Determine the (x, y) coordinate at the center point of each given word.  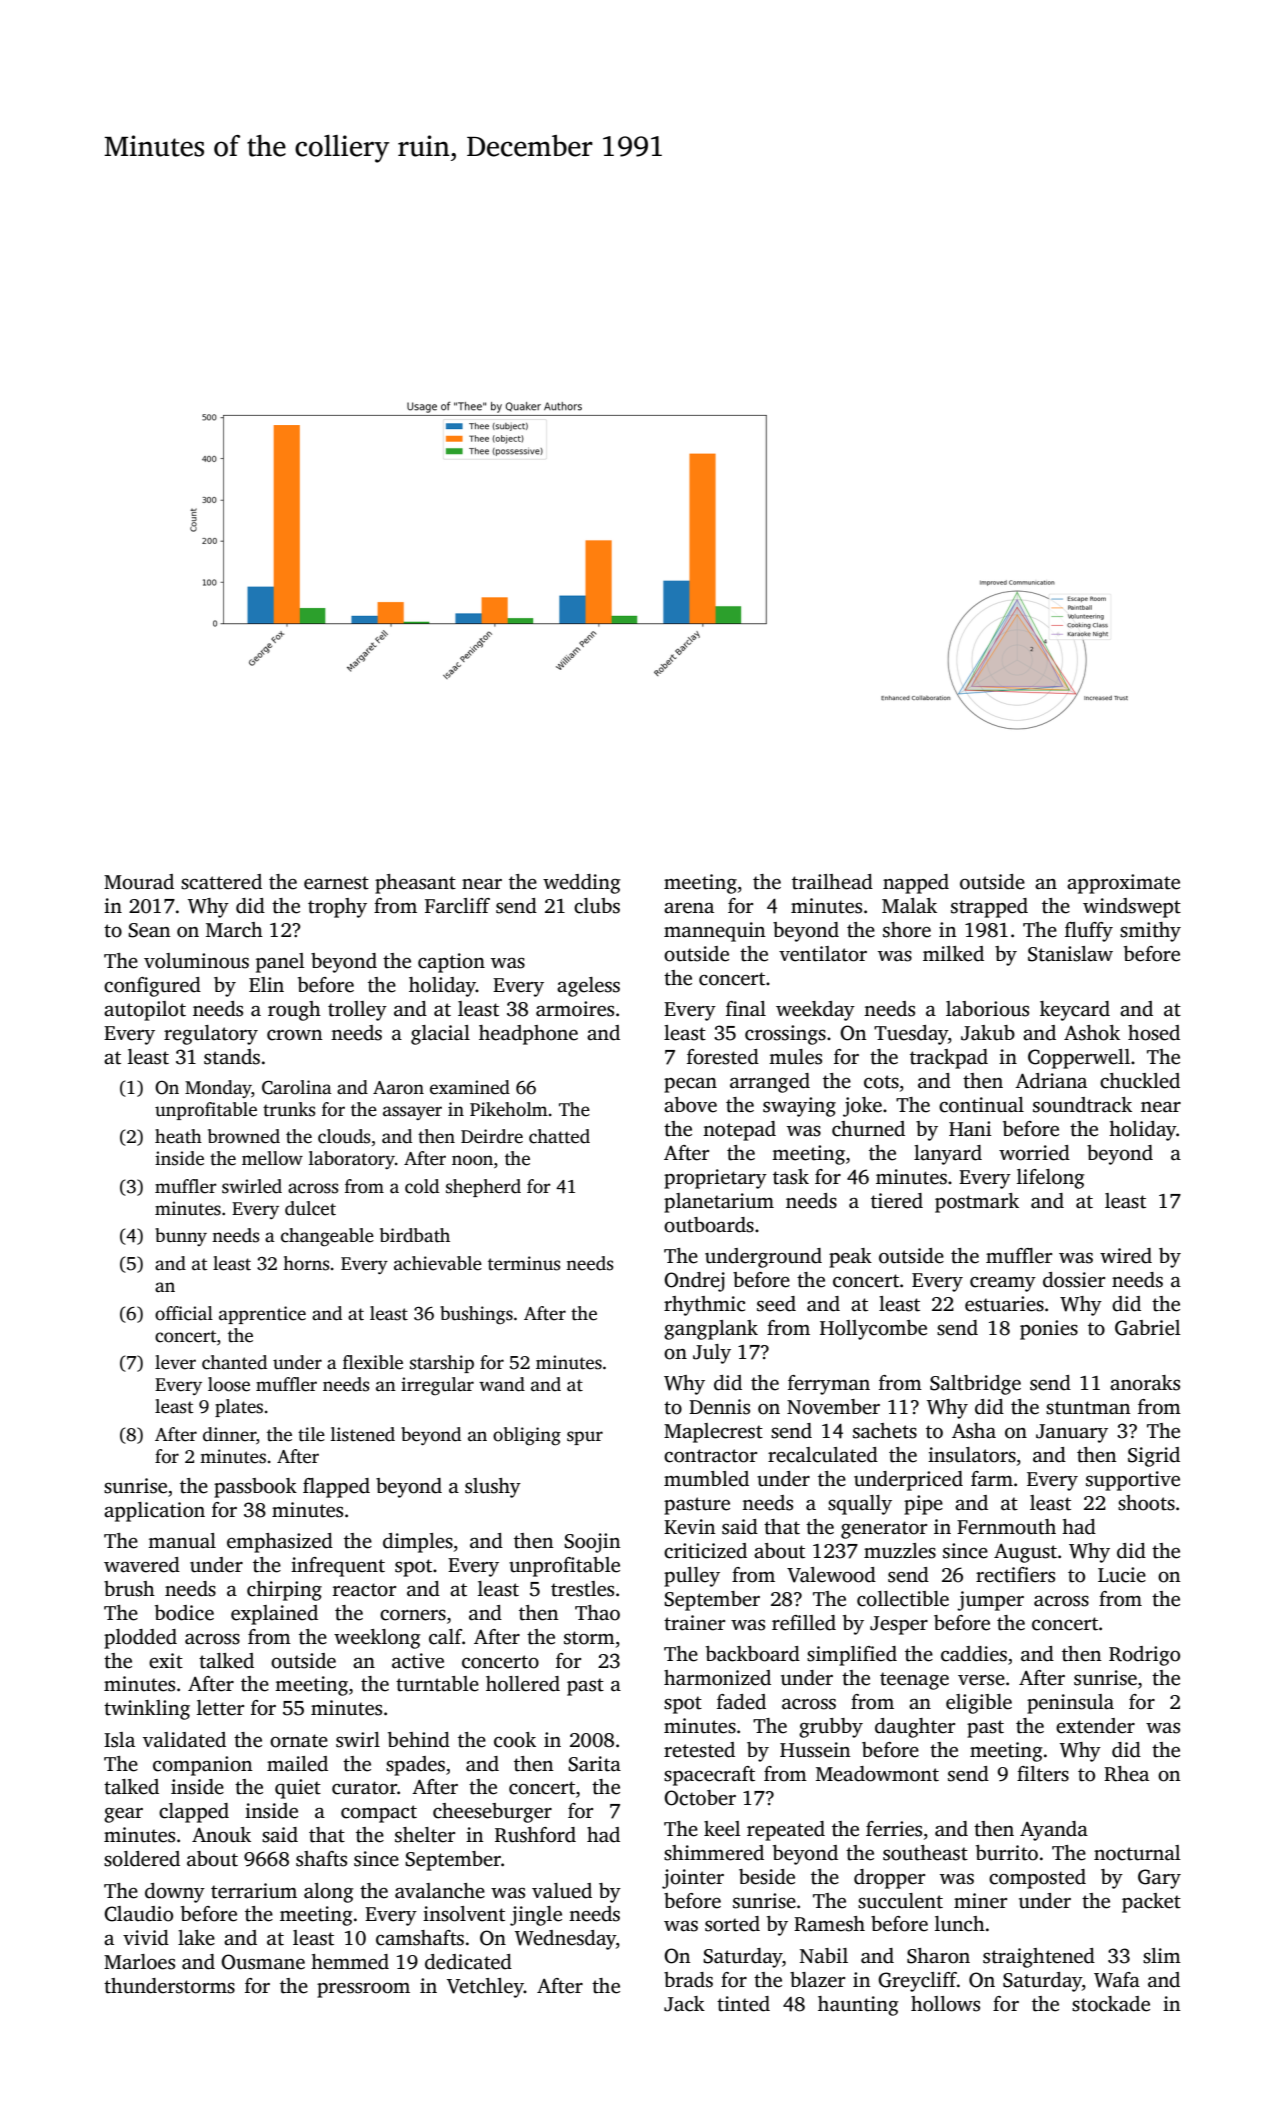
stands (232, 1057)
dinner (229, 1434)
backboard (753, 1654)
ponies (1049, 1330)
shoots (1146, 1503)
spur (585, 1438)
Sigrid (1154, 1457)
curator (364, 1788)
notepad (739, 1131)
